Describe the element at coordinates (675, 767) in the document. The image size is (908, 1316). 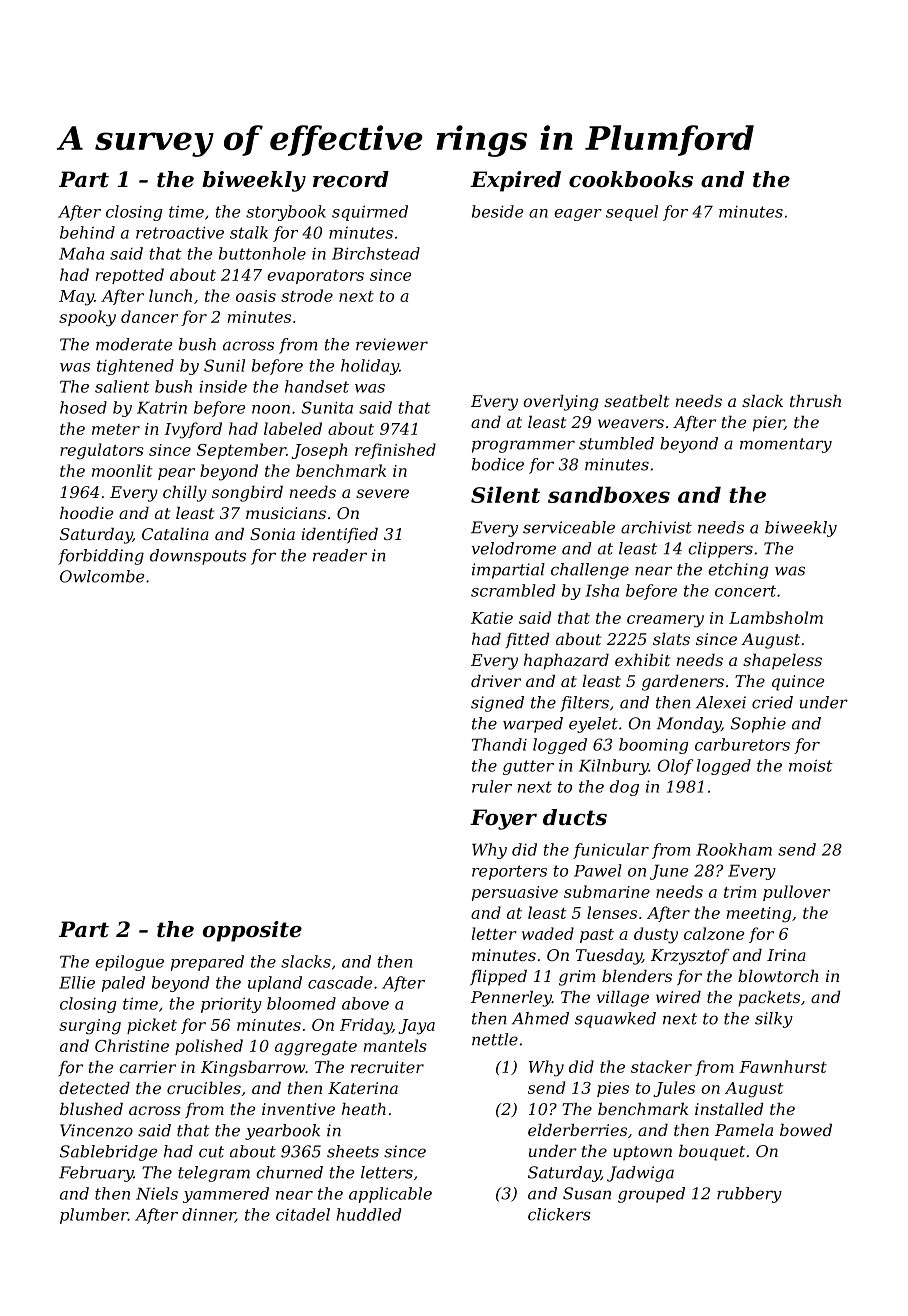
I see `Olof` at that location.
